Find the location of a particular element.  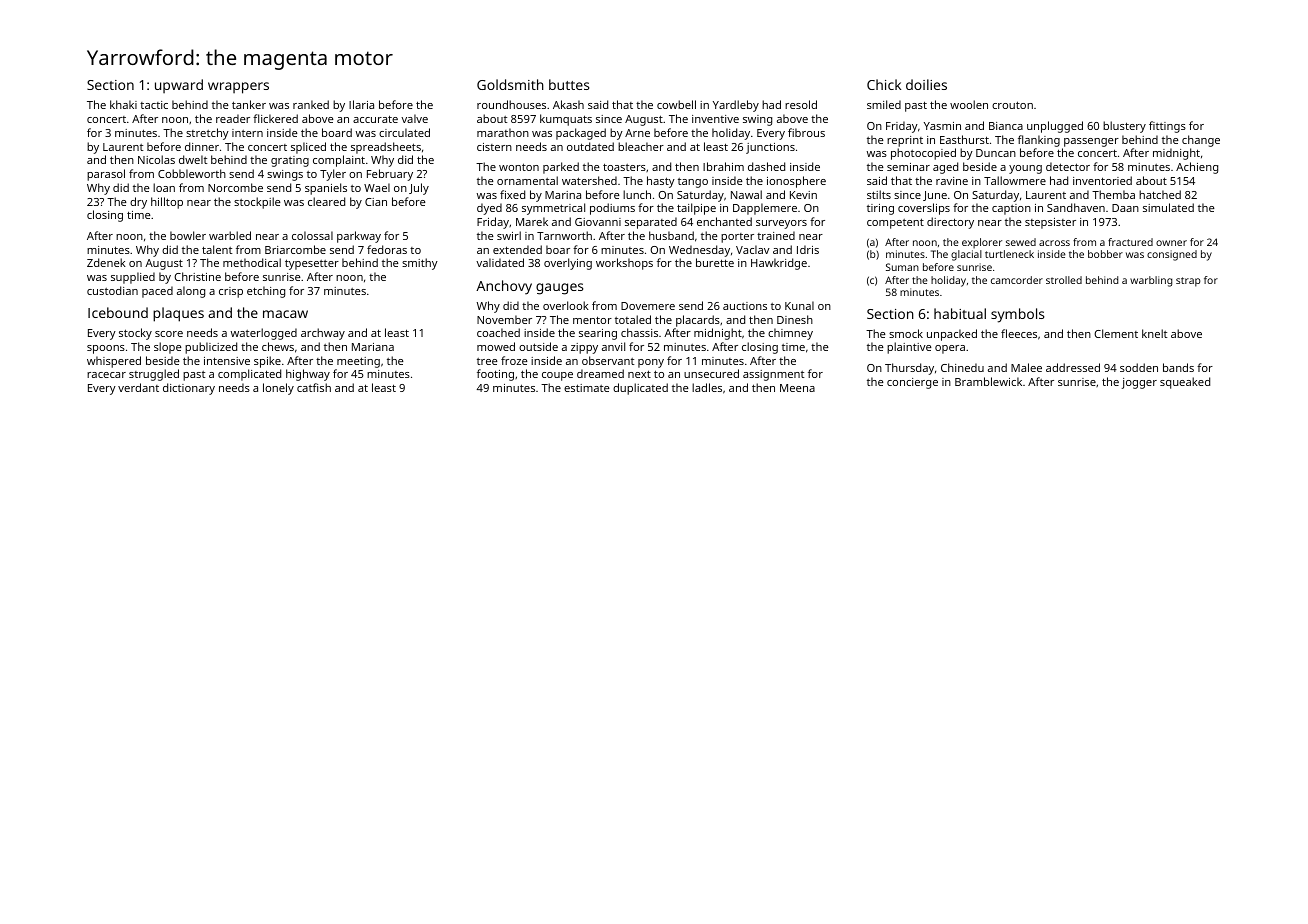

verdant is located at coordinates (138, 387).
